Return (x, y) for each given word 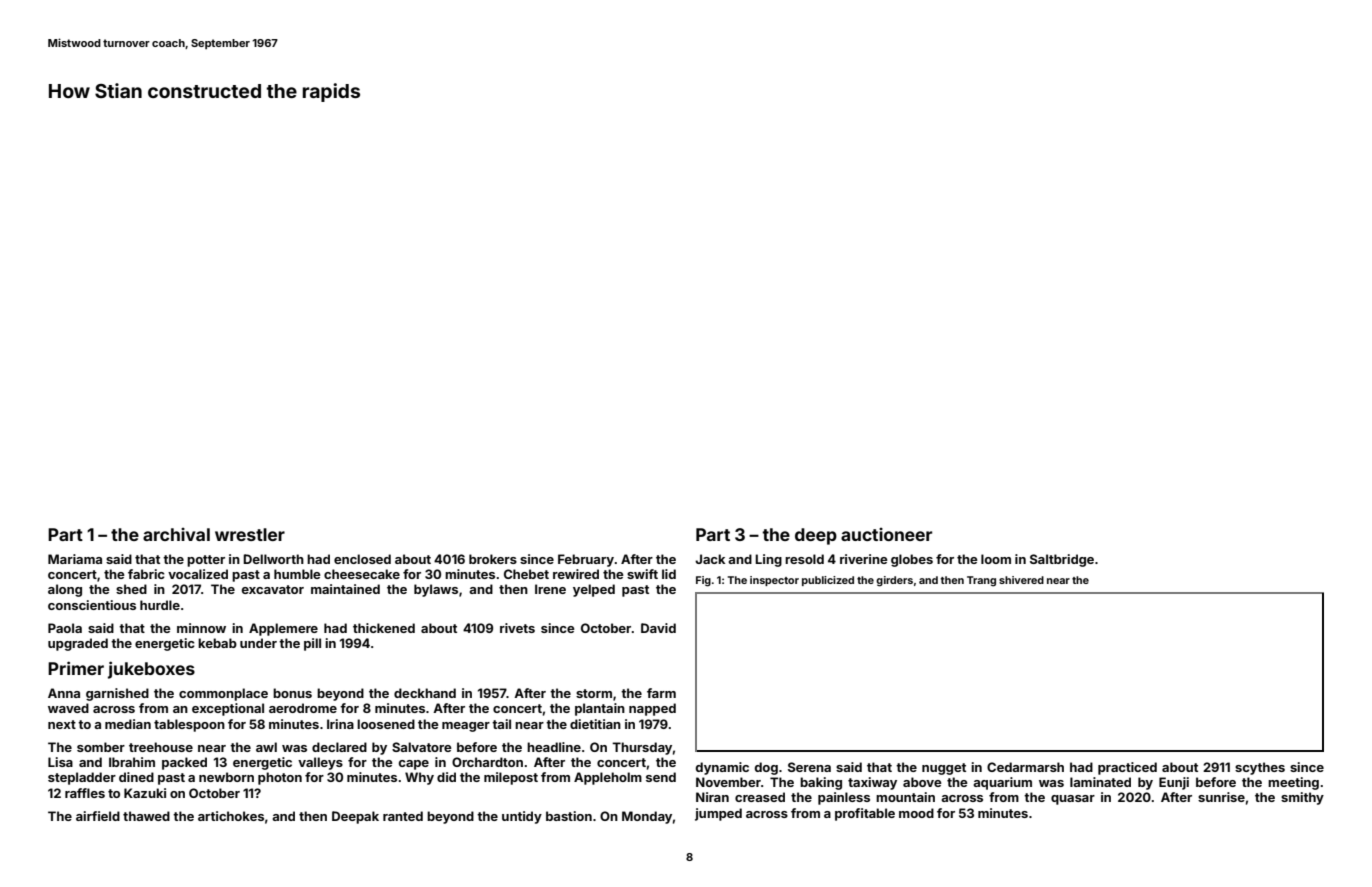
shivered (1021, 580)
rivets (517, 628)
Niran (712, 797)
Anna (64, 693)
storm (594, 693)
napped (652, 709)
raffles (85, 793)
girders (894, 581)
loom (996, 559)
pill (312, 644)
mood (916, 813)
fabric (146, 574)
